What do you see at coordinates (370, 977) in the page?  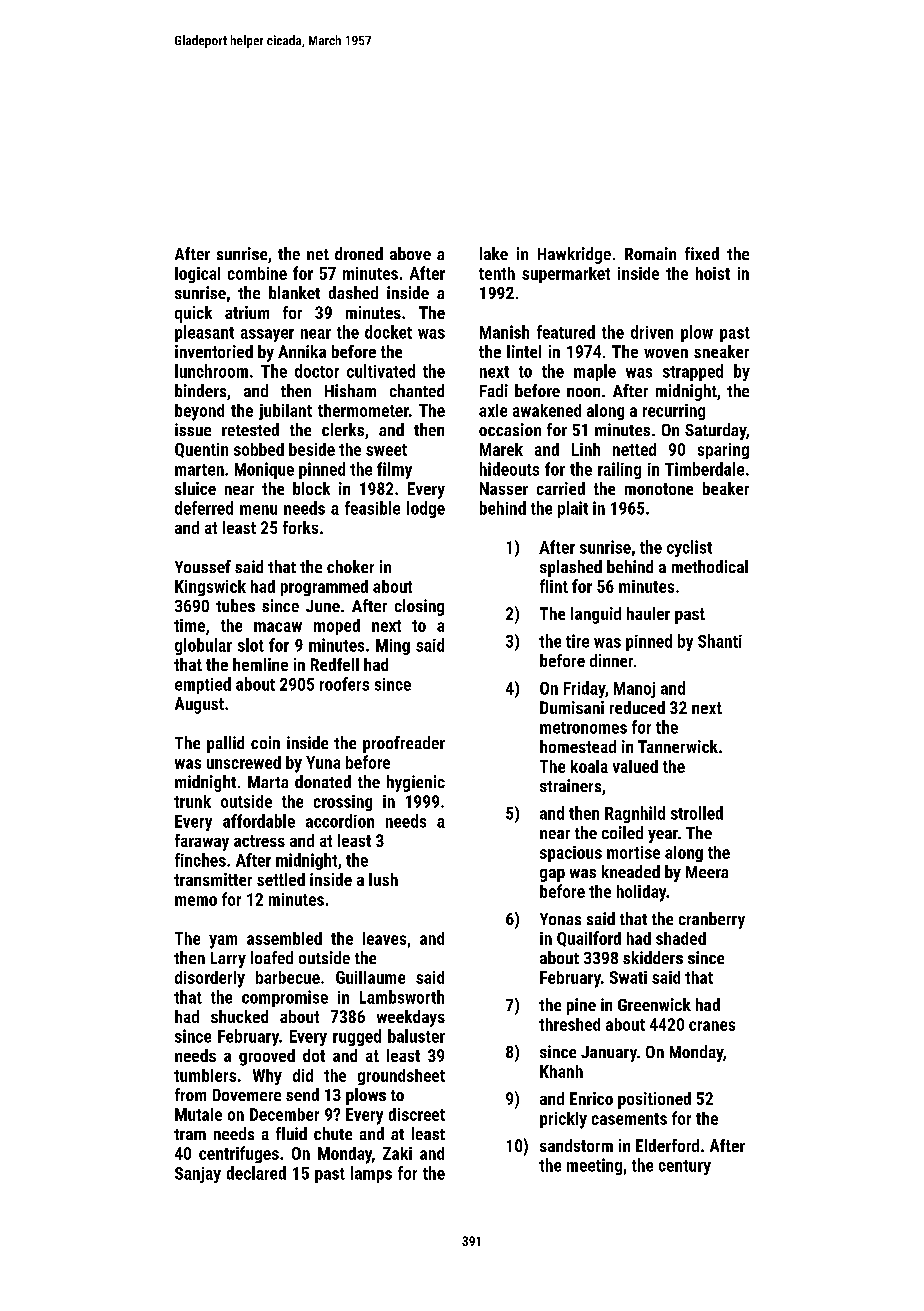 I see `Guillaume` at bounding box center [370, 977].
